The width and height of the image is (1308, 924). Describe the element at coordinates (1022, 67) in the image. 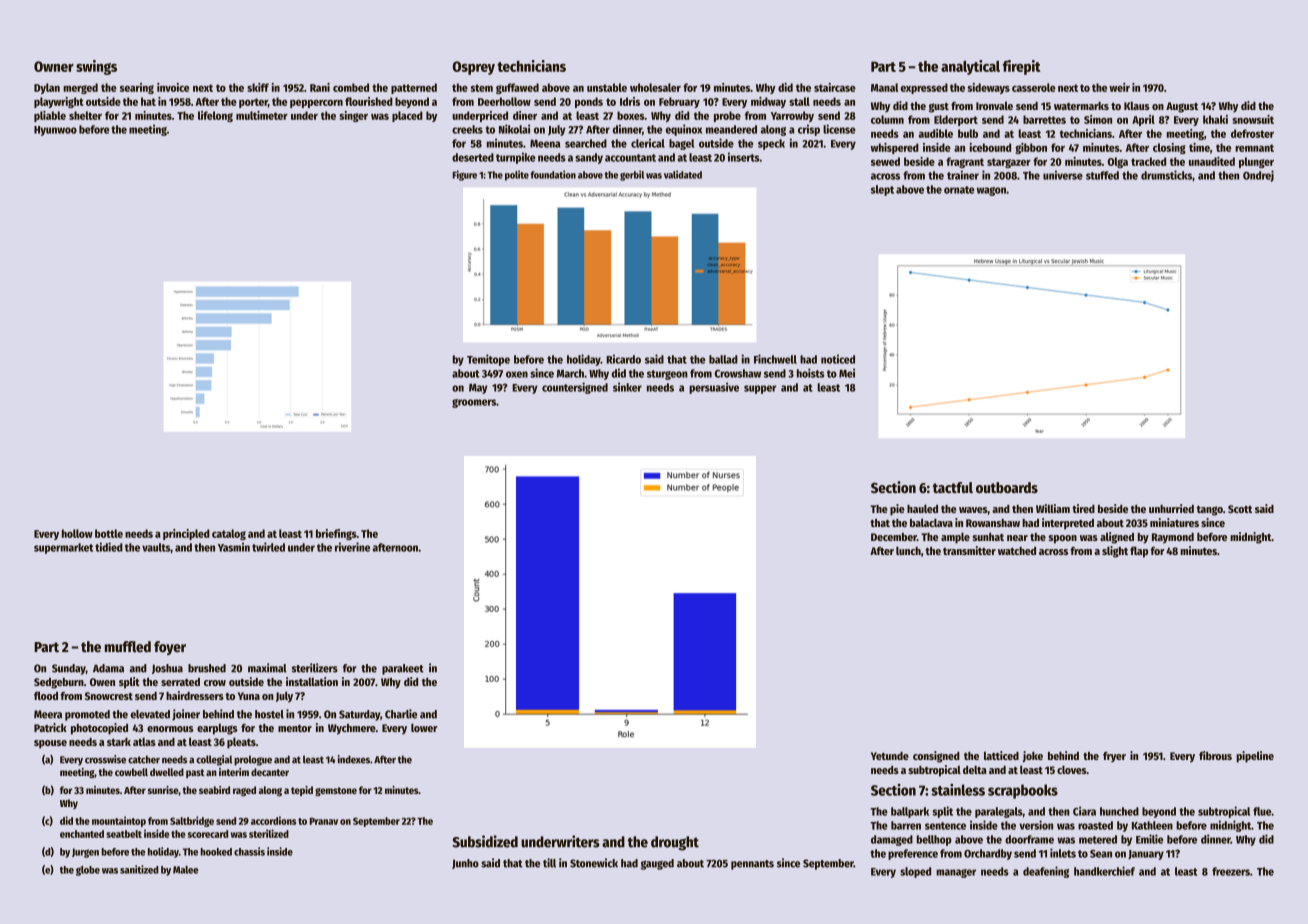

I see `firepit` at that location.
